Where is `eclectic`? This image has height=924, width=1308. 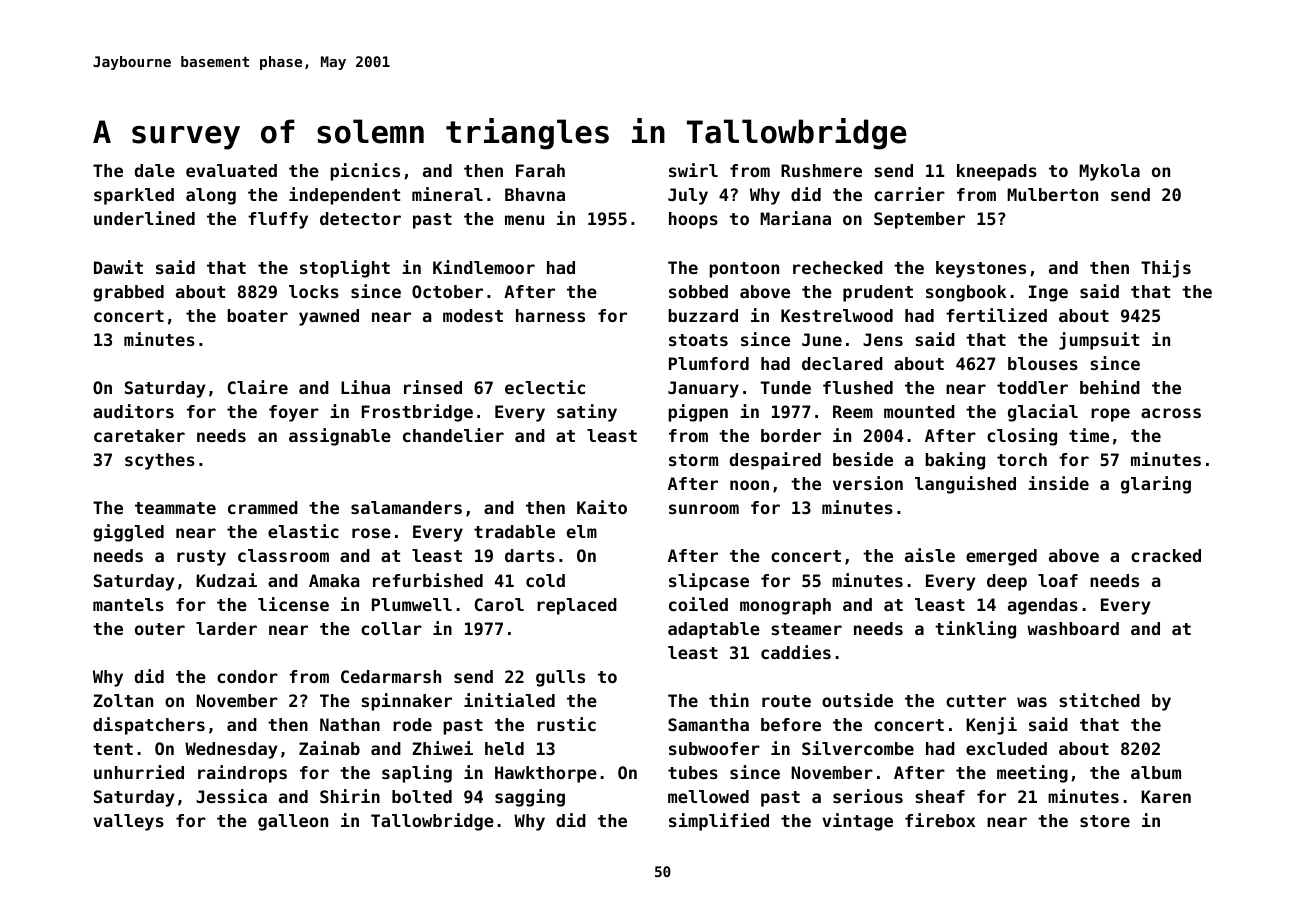 eclectic is located at coordinates (545, 387).
